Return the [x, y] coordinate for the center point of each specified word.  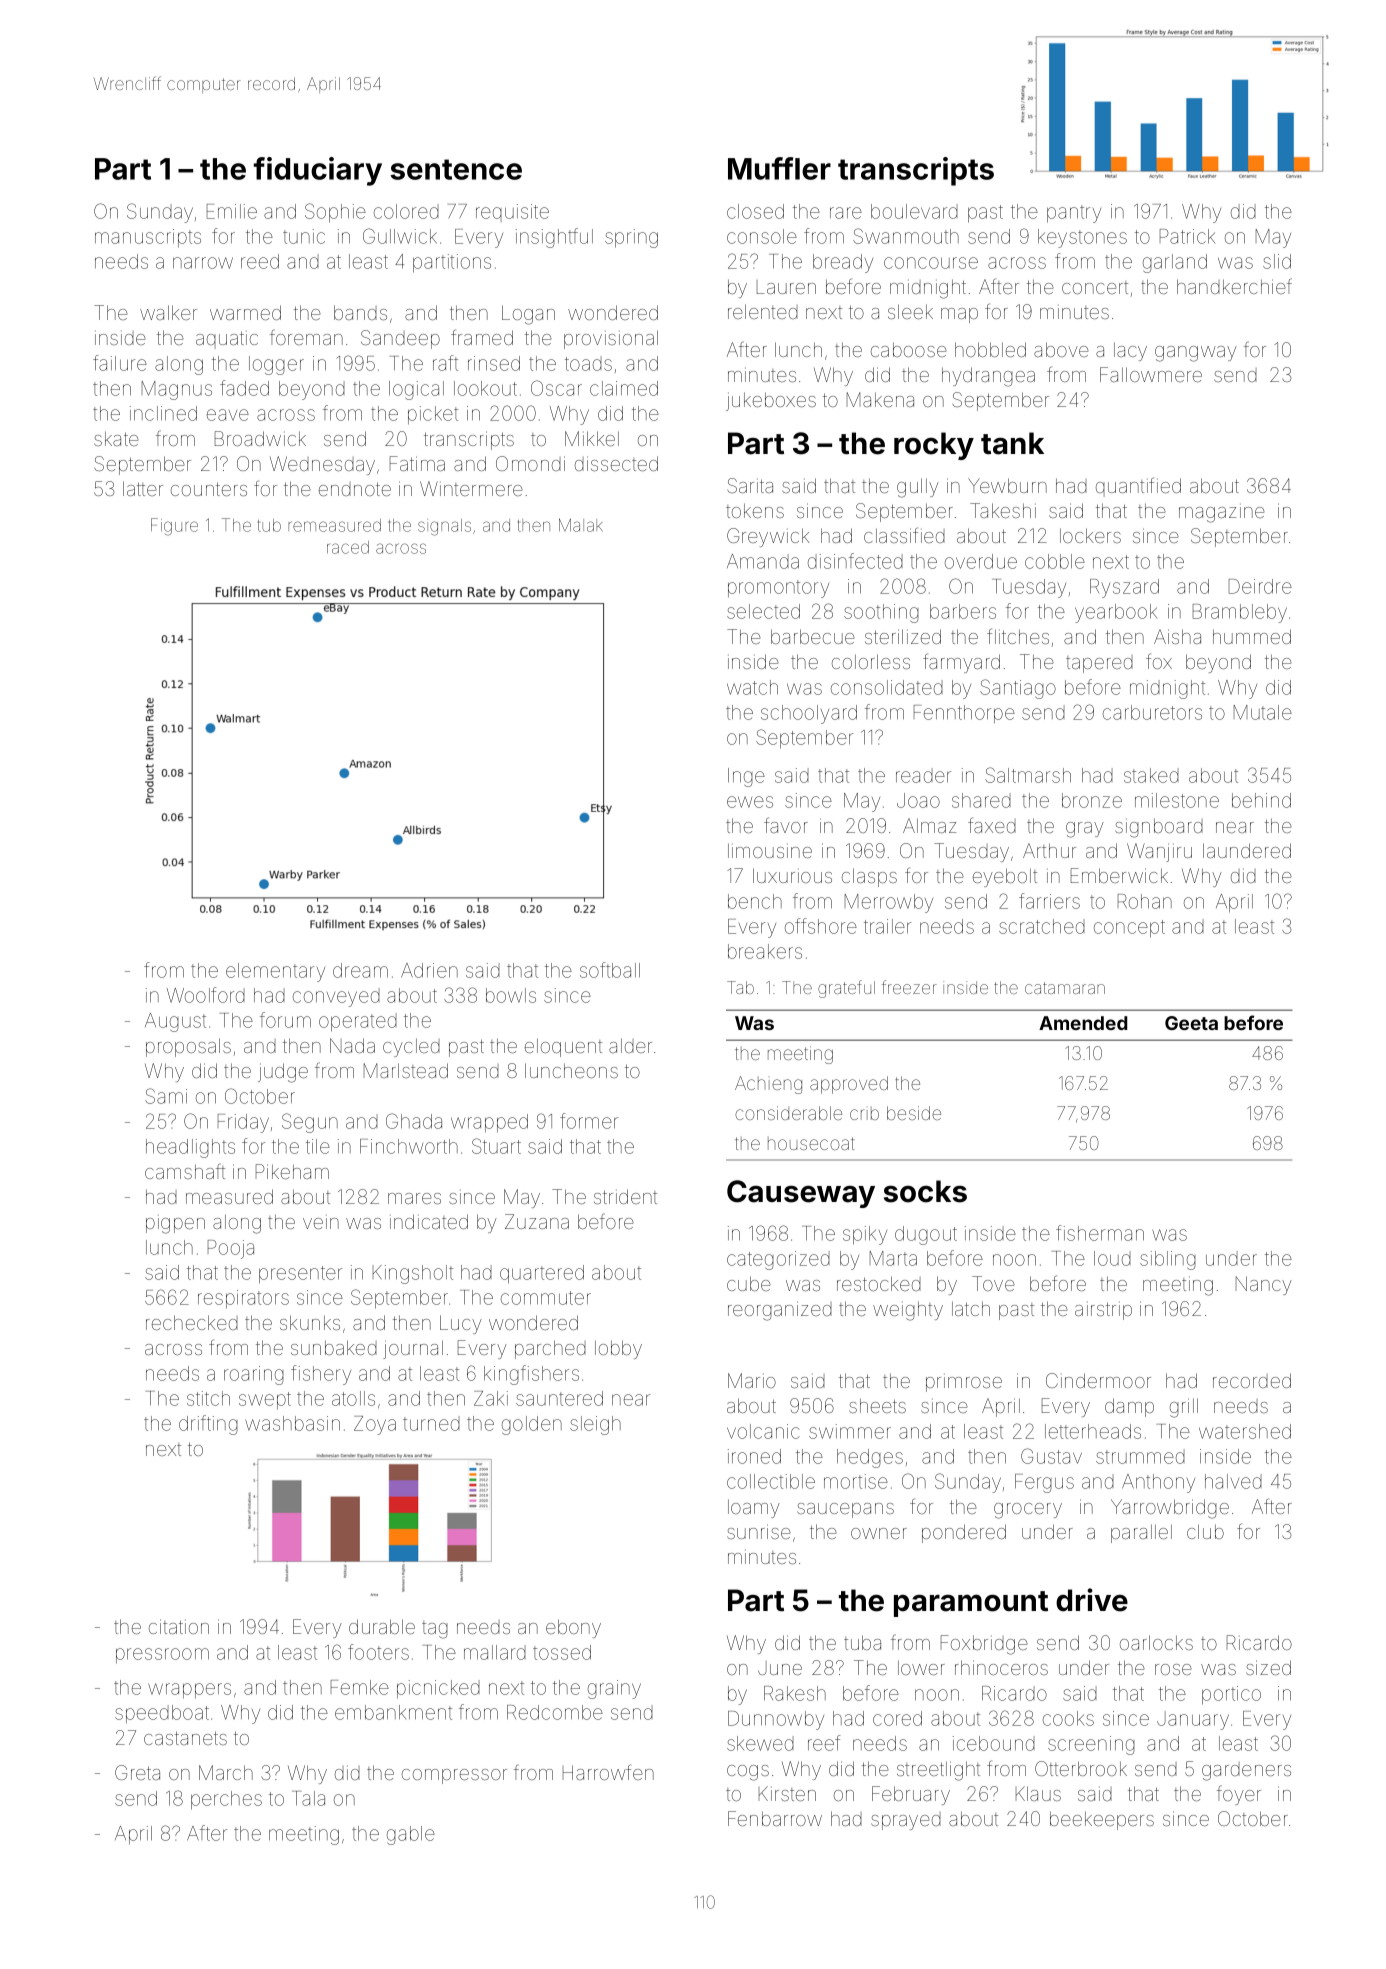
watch [752, 687]
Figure [174, 527]
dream [360, 970]
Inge [746, 777]
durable [382, 1626]
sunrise [759, 1531]
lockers [1090, 535]
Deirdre [1260, 586]
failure [120, 363]
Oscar [556, 388]
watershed [1245, 1431]
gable [411, 1835]
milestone [1177, 800]
